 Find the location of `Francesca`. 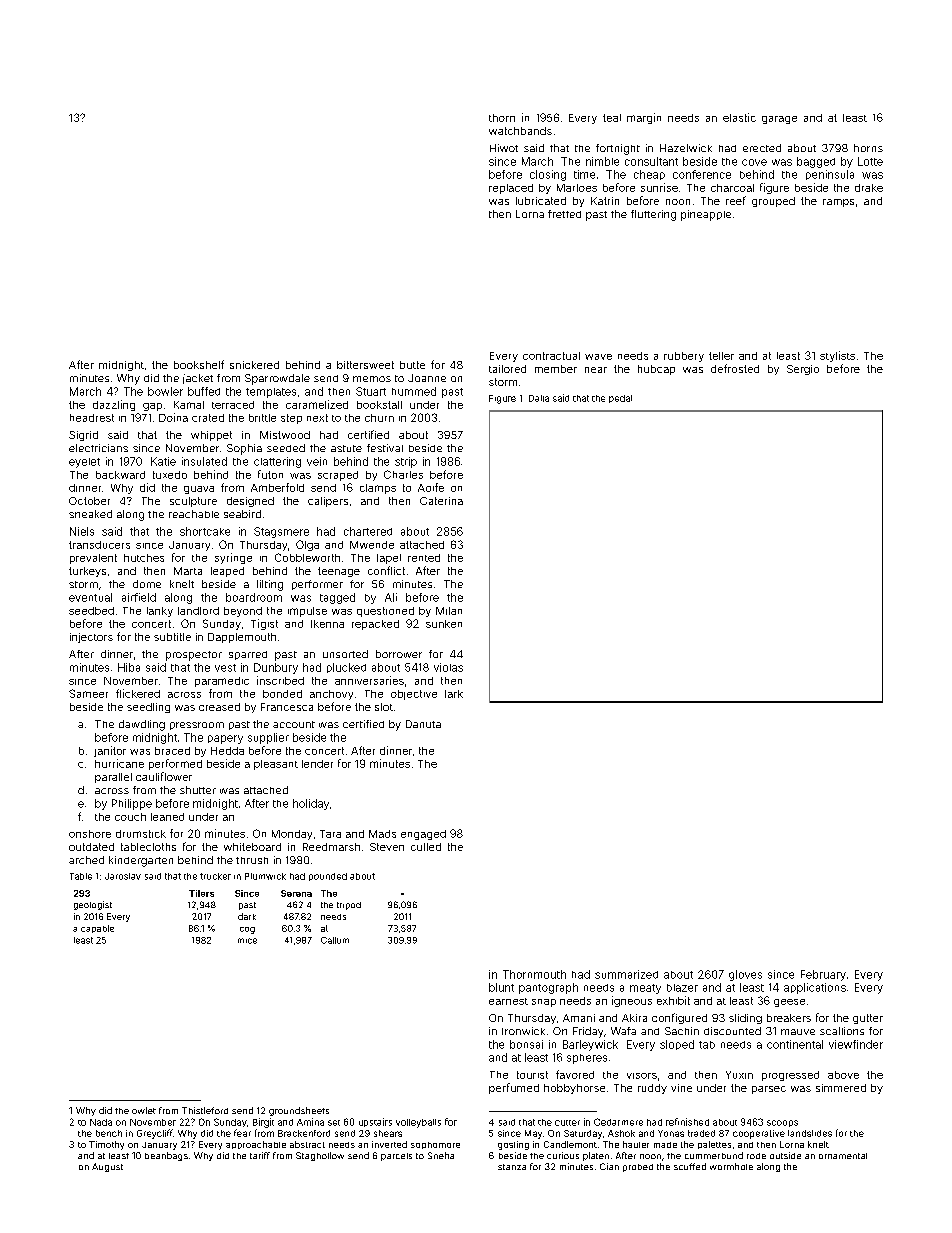

Francesca is located at coordinates (287, 707).
